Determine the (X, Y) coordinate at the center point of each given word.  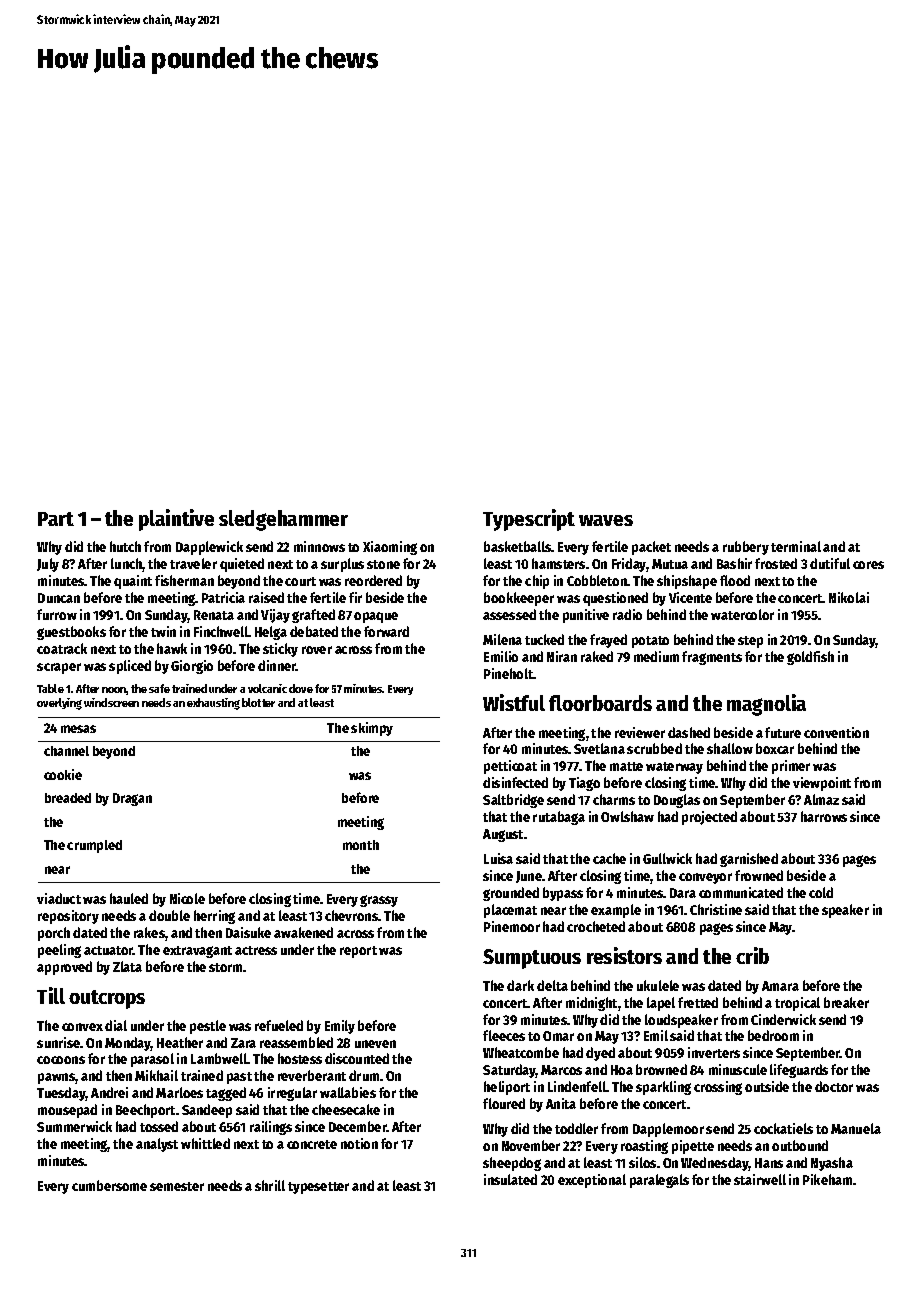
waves (606, 520)
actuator (109, 950)
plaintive (176, 520)
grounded (511, 894)
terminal (796, 546)
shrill (270, 1185)
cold (821, 892)
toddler (576, 1128)
